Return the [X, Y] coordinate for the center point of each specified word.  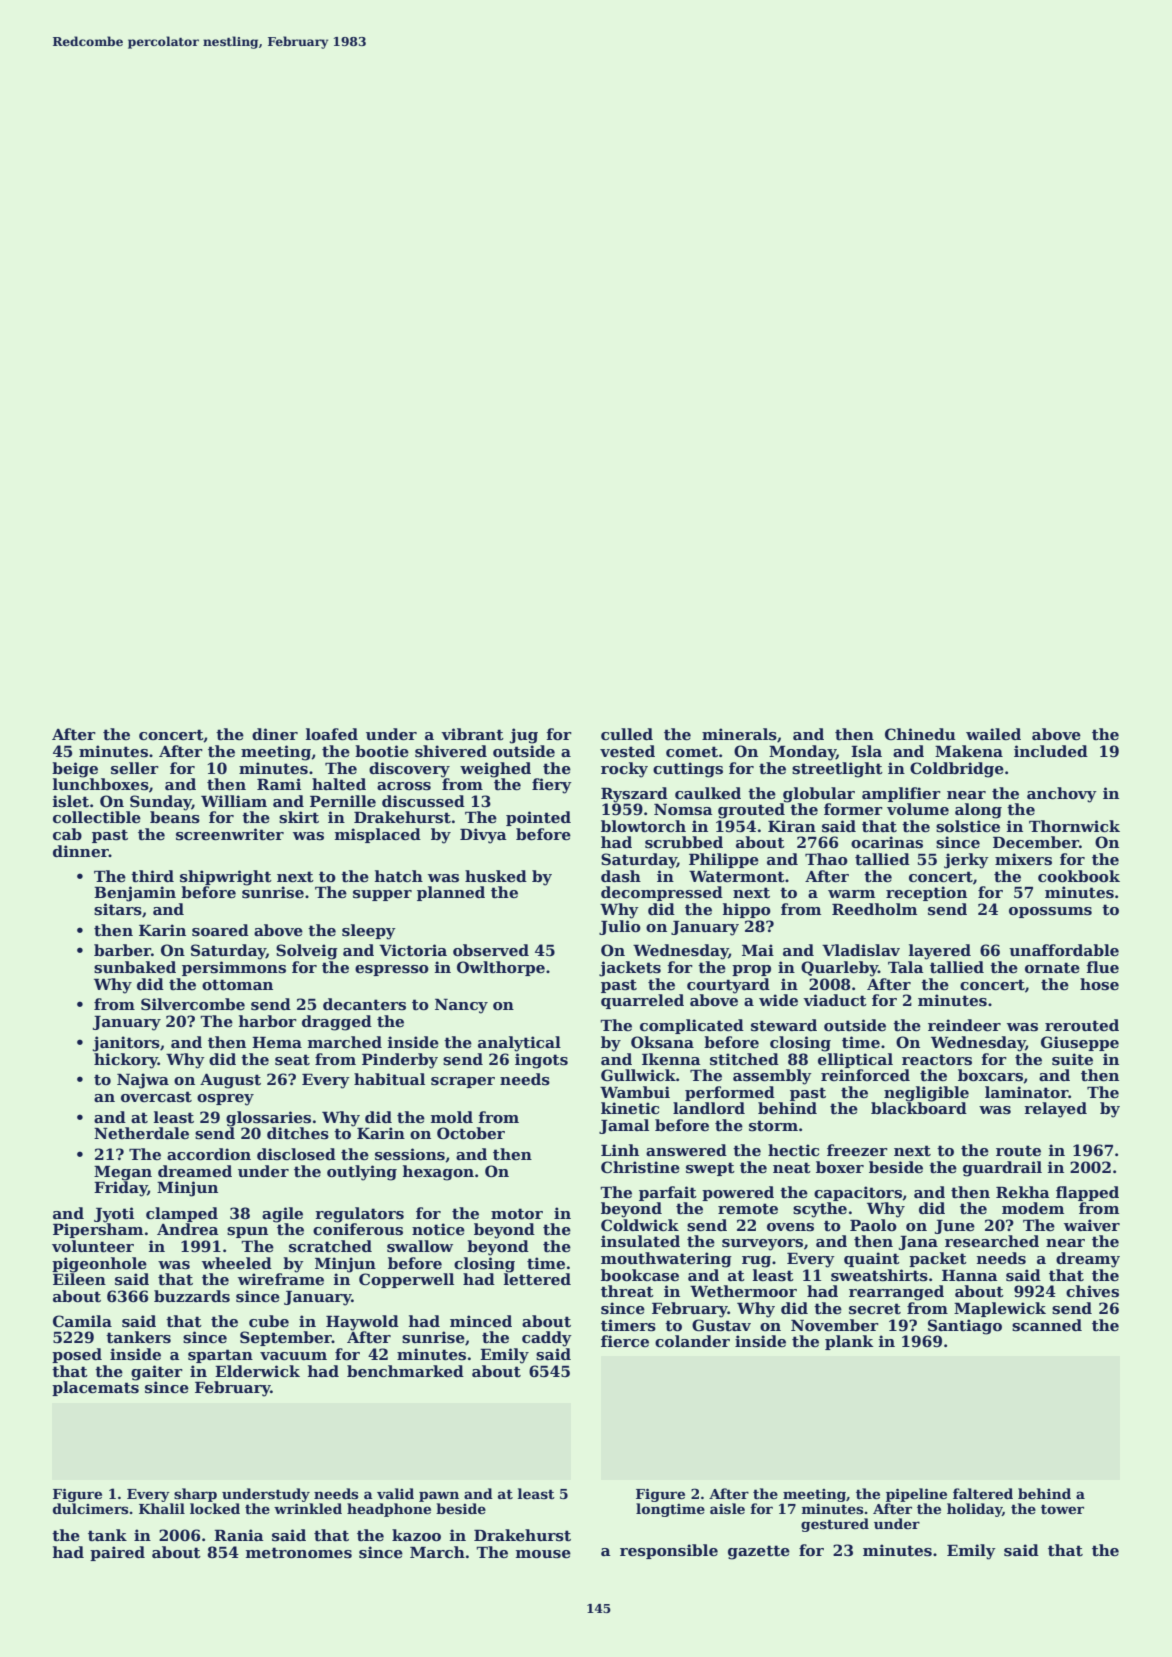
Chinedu [920, 734]
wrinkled [308, 1508]
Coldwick [640, 1225]
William [234, 801]
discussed [423, 801]
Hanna [970, 1275]
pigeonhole [99, 1265]
